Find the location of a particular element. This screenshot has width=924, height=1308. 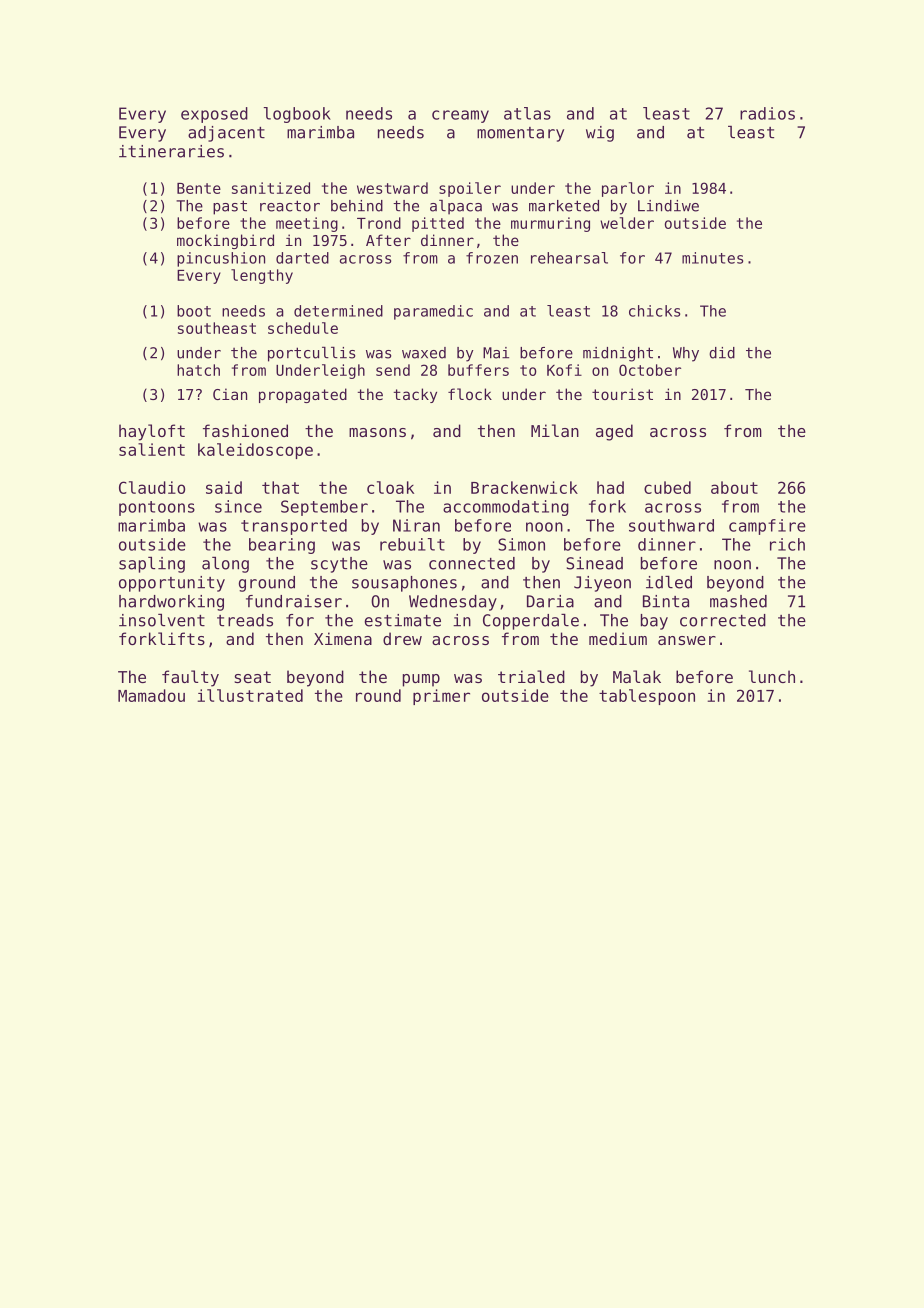

Mai is located at coordinates (496, 353).
